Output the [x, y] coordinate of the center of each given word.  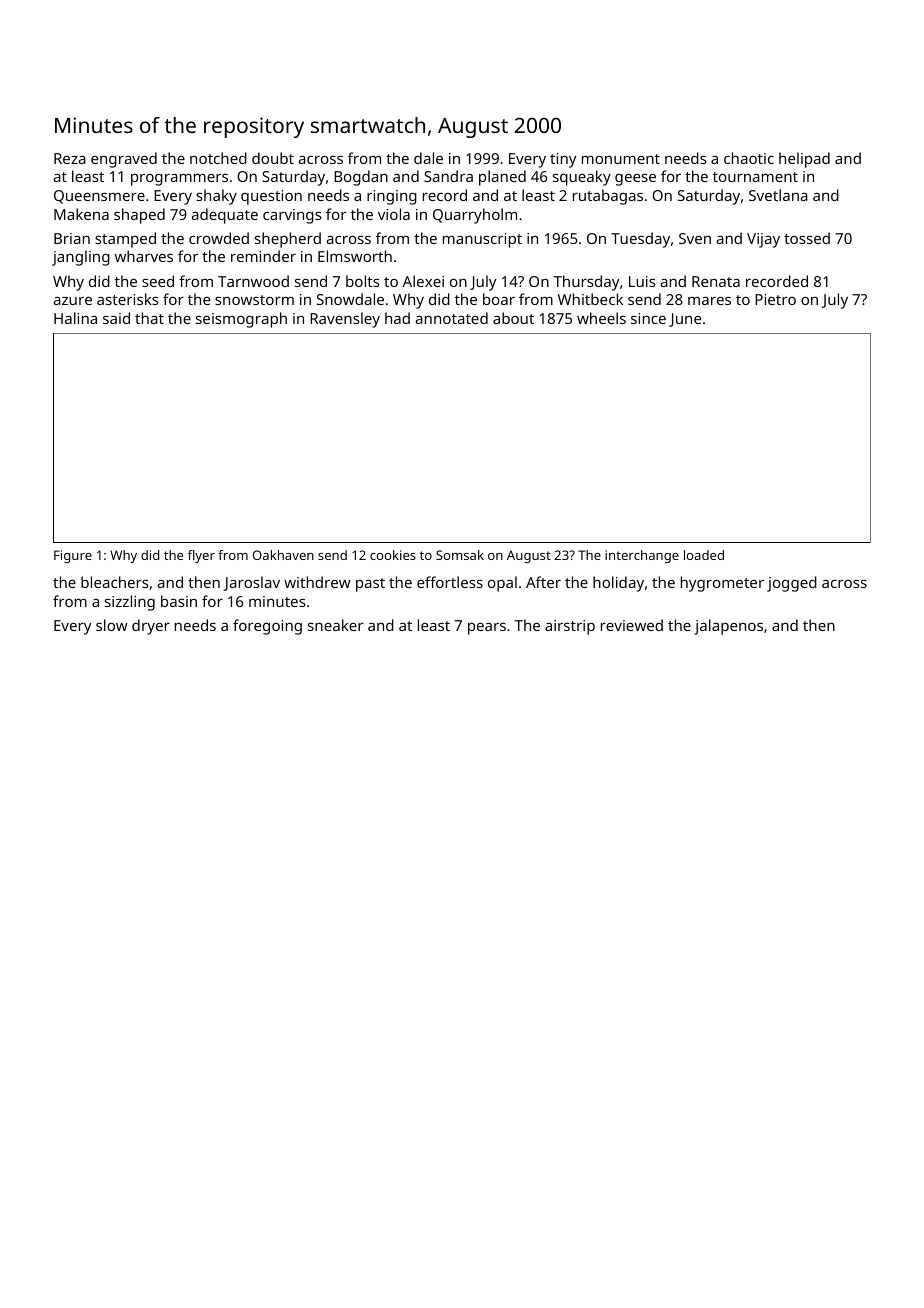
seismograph [241, 320]
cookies [393, 555]
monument [621, 159]
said [116, 318]
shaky [216, 197]
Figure [73, 556]
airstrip [570, 627]
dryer [151, 627]
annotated [452, 318]
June [685, 320]
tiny [563, 160]
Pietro [775, 299]
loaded [704, 555]
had [397, 318]
